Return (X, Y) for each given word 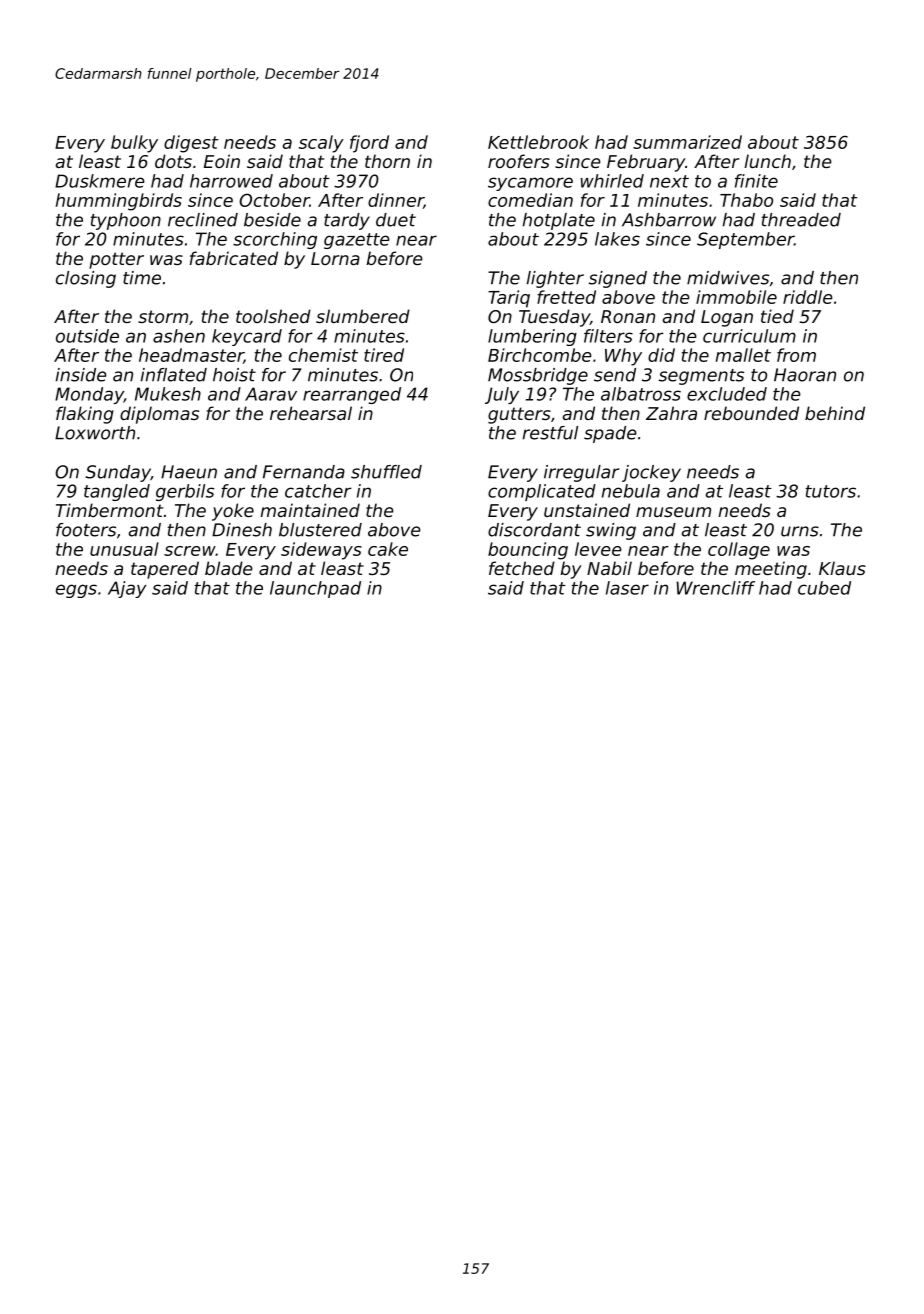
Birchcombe (540, 355)
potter (116, 260)
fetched (522, 568)
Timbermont (109, 510)
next (669, 181)
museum (673, 512)
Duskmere (100, 181)
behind (835, 413)
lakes (617, 239)
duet (396, 220)
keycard (247, 337)
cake (388, 549)
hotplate (559, 221)
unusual (124, 549)
